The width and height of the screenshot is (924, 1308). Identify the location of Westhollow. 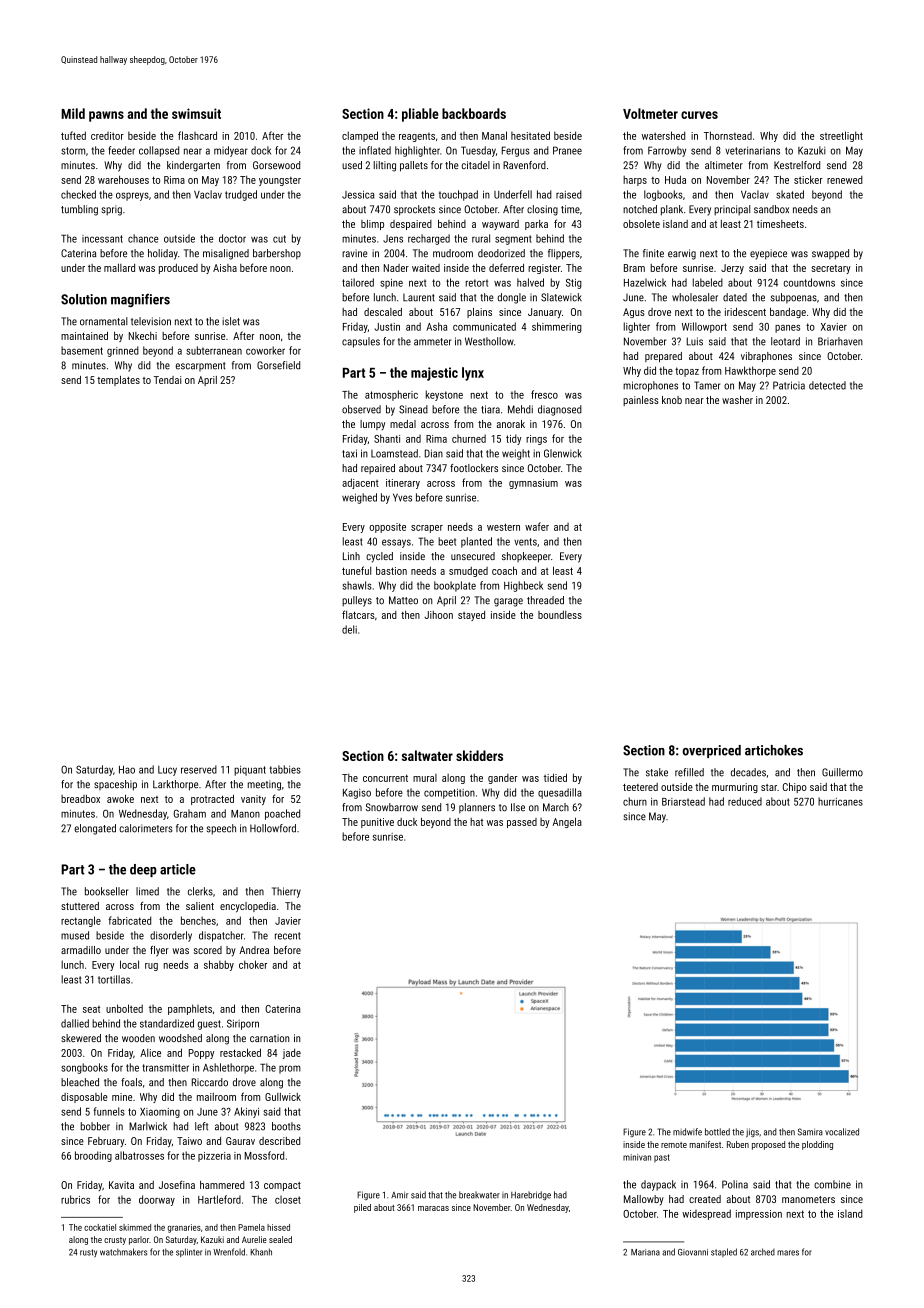
(489, 341).
